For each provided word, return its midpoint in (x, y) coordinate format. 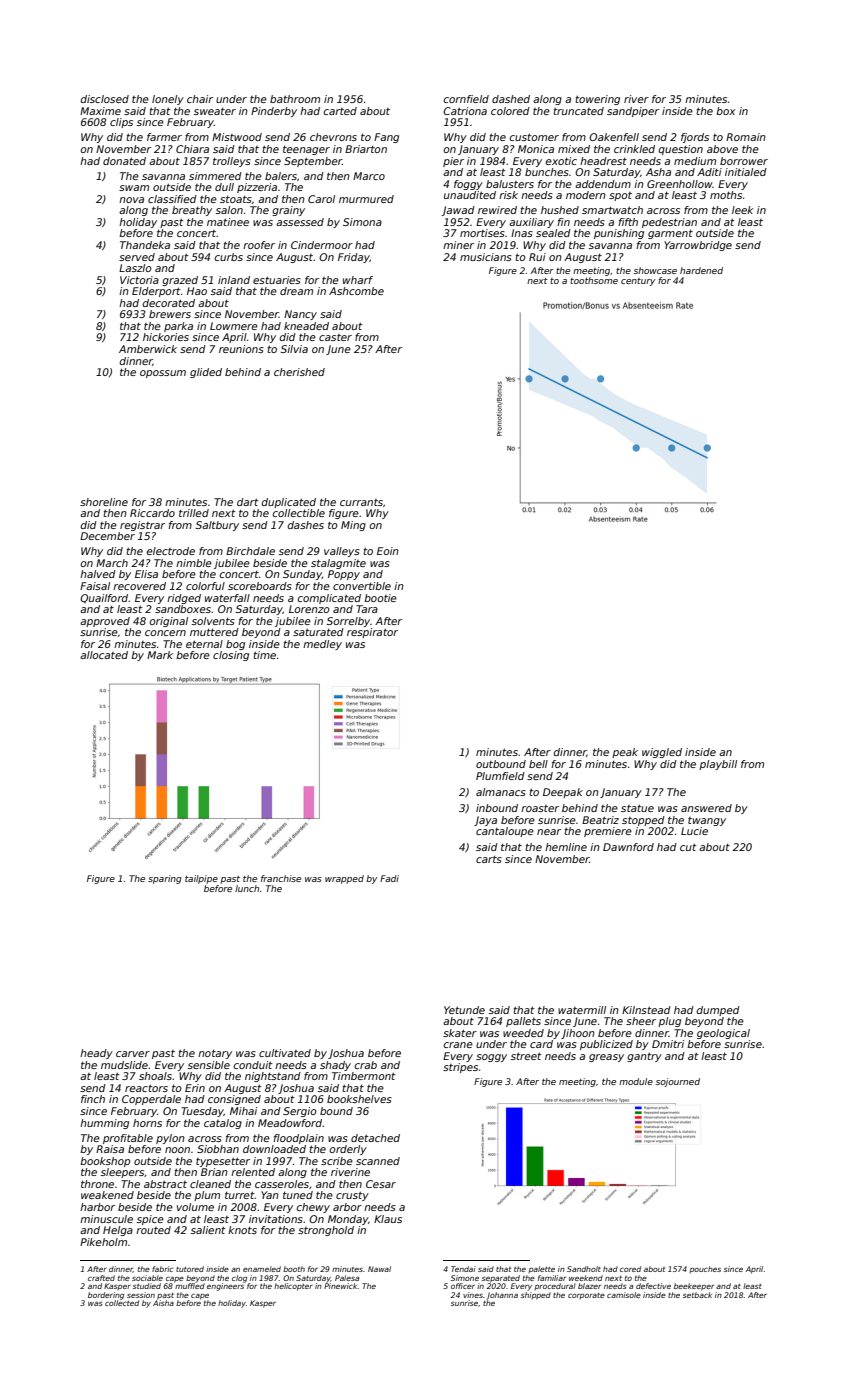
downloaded (274, 1149)
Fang (386, 138)
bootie (380, 598)
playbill (718, 765)
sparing (165, 879)
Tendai (463, 1269)
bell (538, 764)
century (638, 282)
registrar (142, 526)
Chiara (192, 149)
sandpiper (633, 112)
